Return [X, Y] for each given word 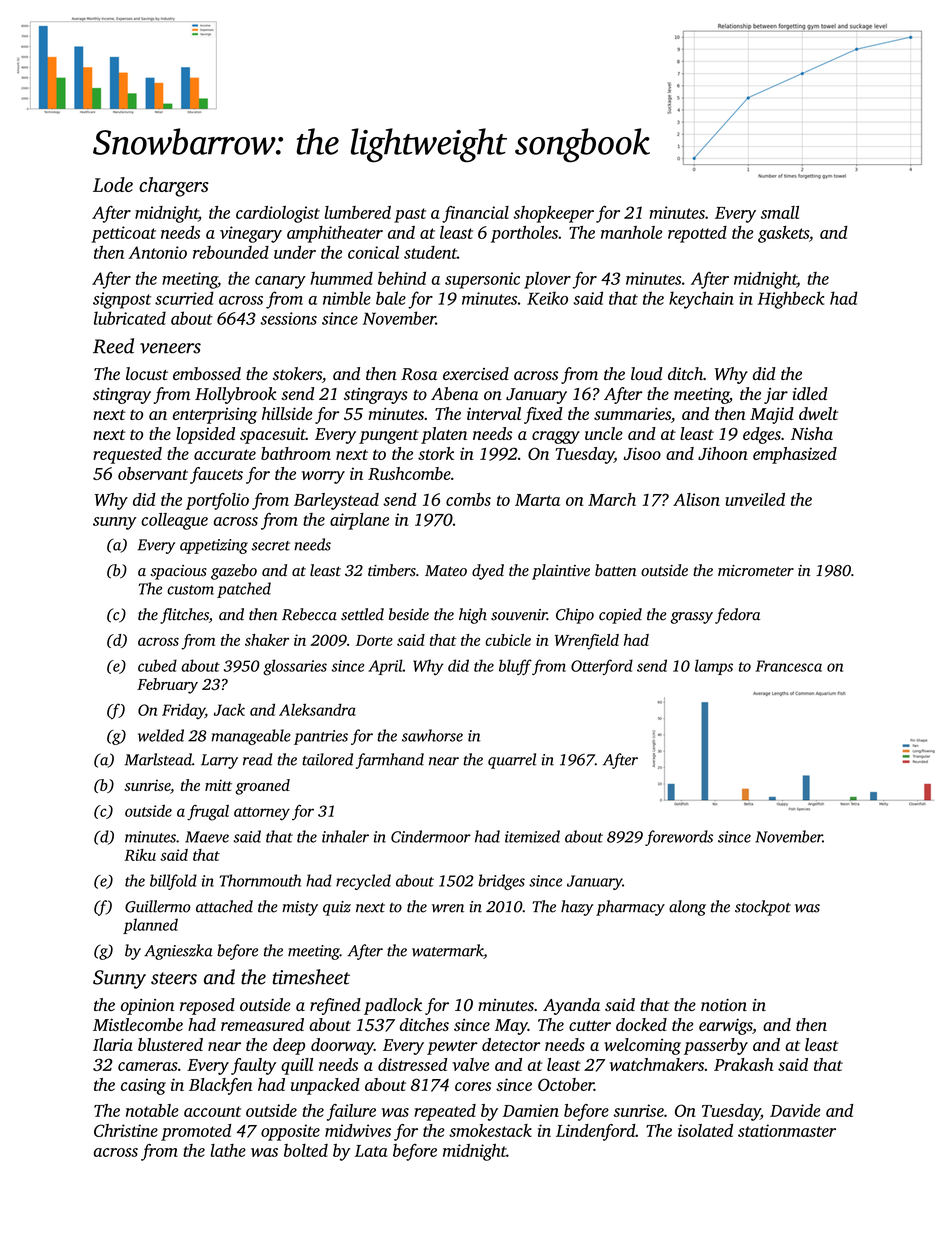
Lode [113, 184]
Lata [371, 1151]
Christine [126, 1130]
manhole [631, 232]
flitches [184, 616]
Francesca [788, 666]
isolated [705, 1130]
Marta [537, 500]
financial [475, 214]
